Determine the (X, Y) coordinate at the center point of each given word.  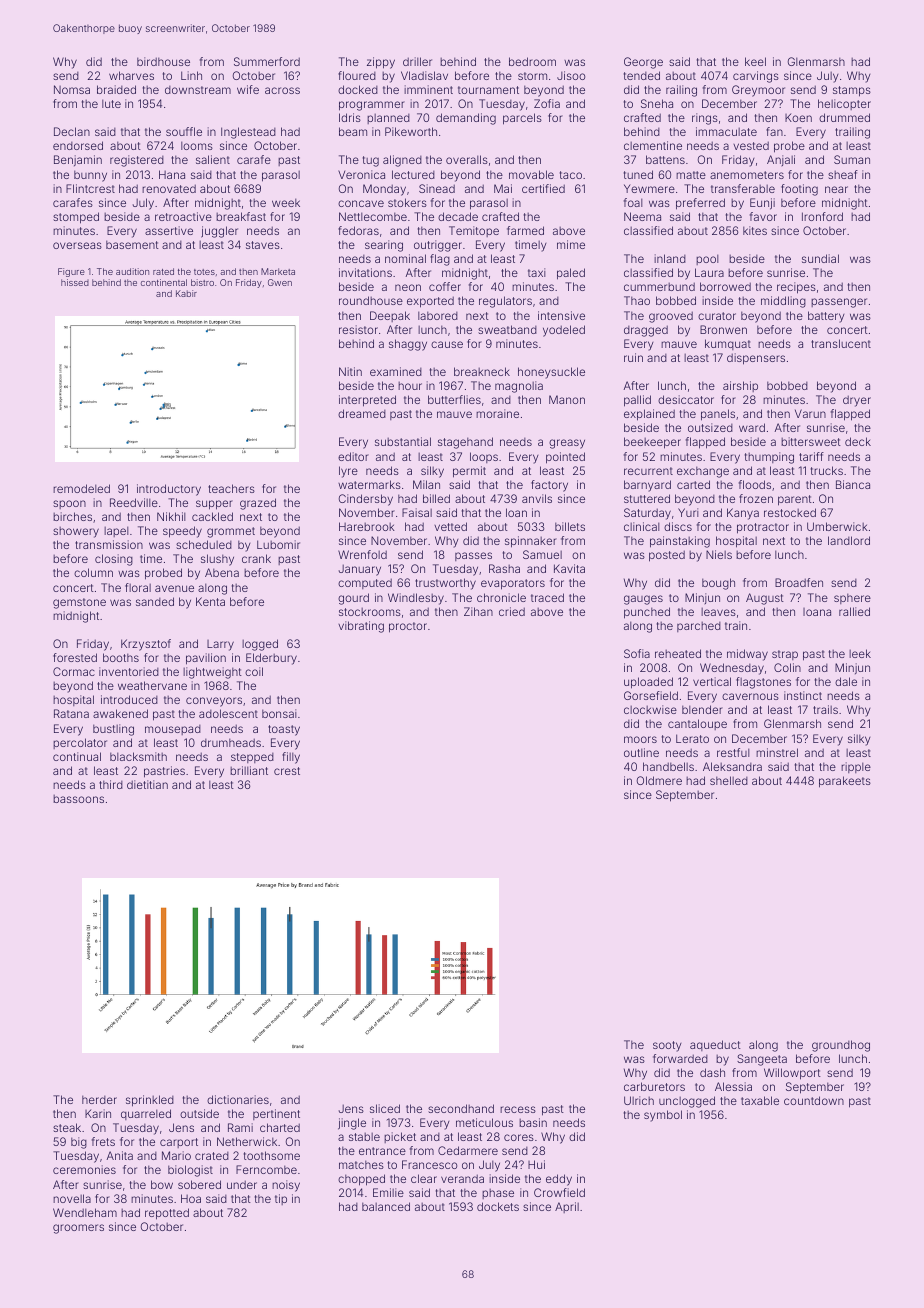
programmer (372, 106)
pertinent (276, 1114)
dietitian (147, 784)
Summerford (267, 61)
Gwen (280, 282)
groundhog (841, 1046)
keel (755, 61)
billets (570, 526)
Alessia (733, 1086)
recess (518, 1109)
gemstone (79, 603)
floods (755, 484)
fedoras (358, 230)
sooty (667, 1046)
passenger (839, 303)
